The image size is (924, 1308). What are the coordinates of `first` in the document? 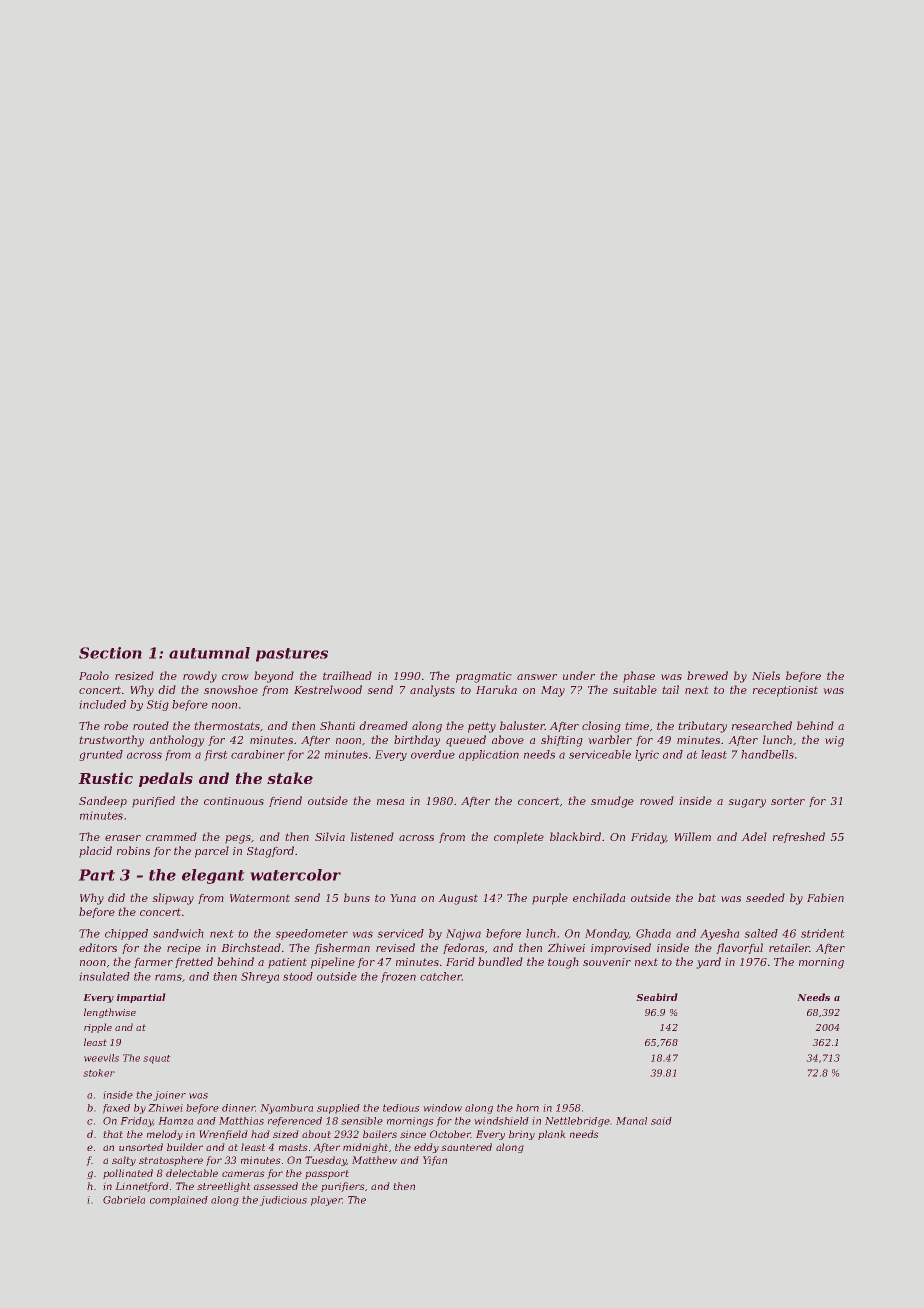 It's located at (216, 755).
